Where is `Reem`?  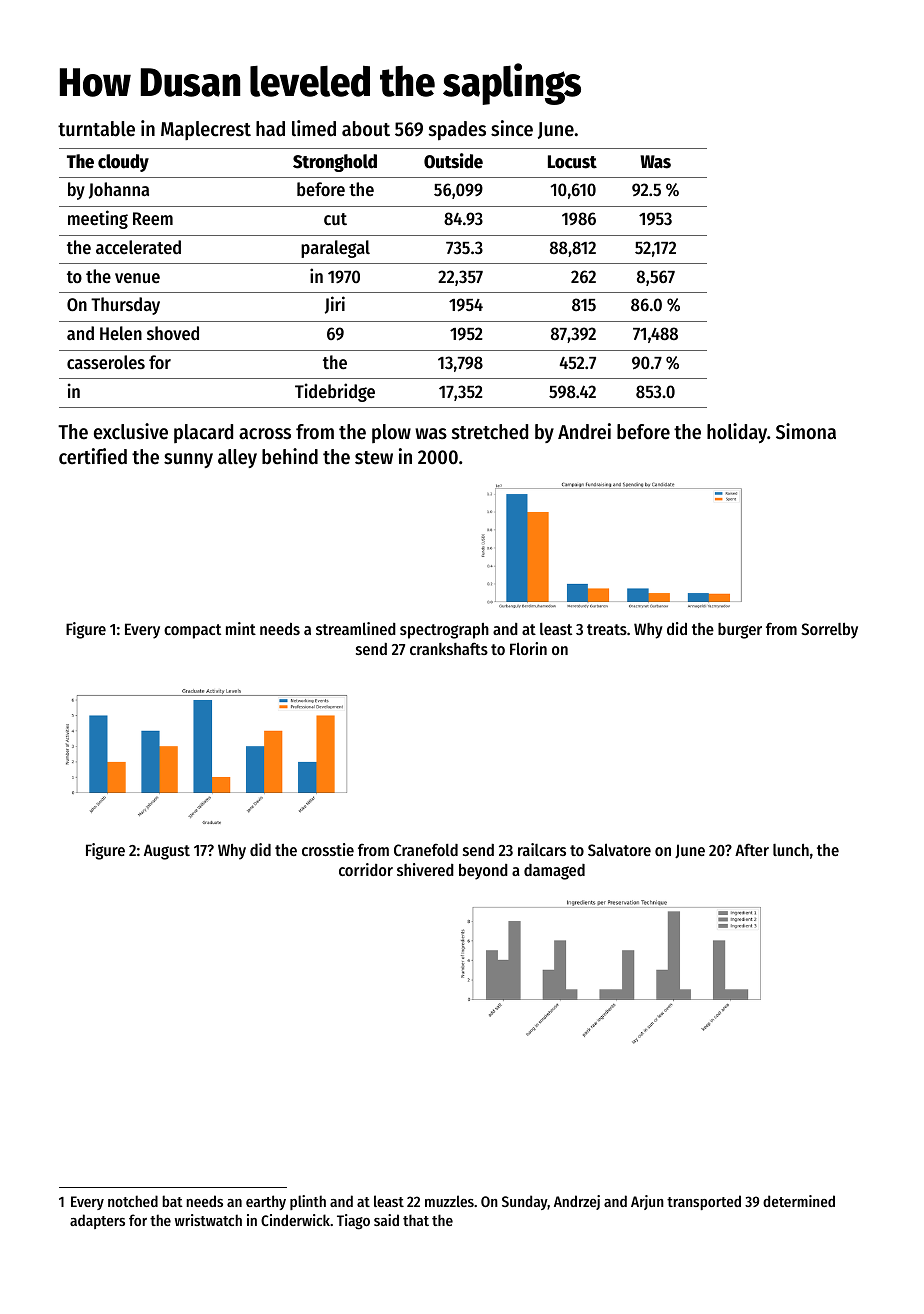 Reem is located at coordinates (153, 218).
